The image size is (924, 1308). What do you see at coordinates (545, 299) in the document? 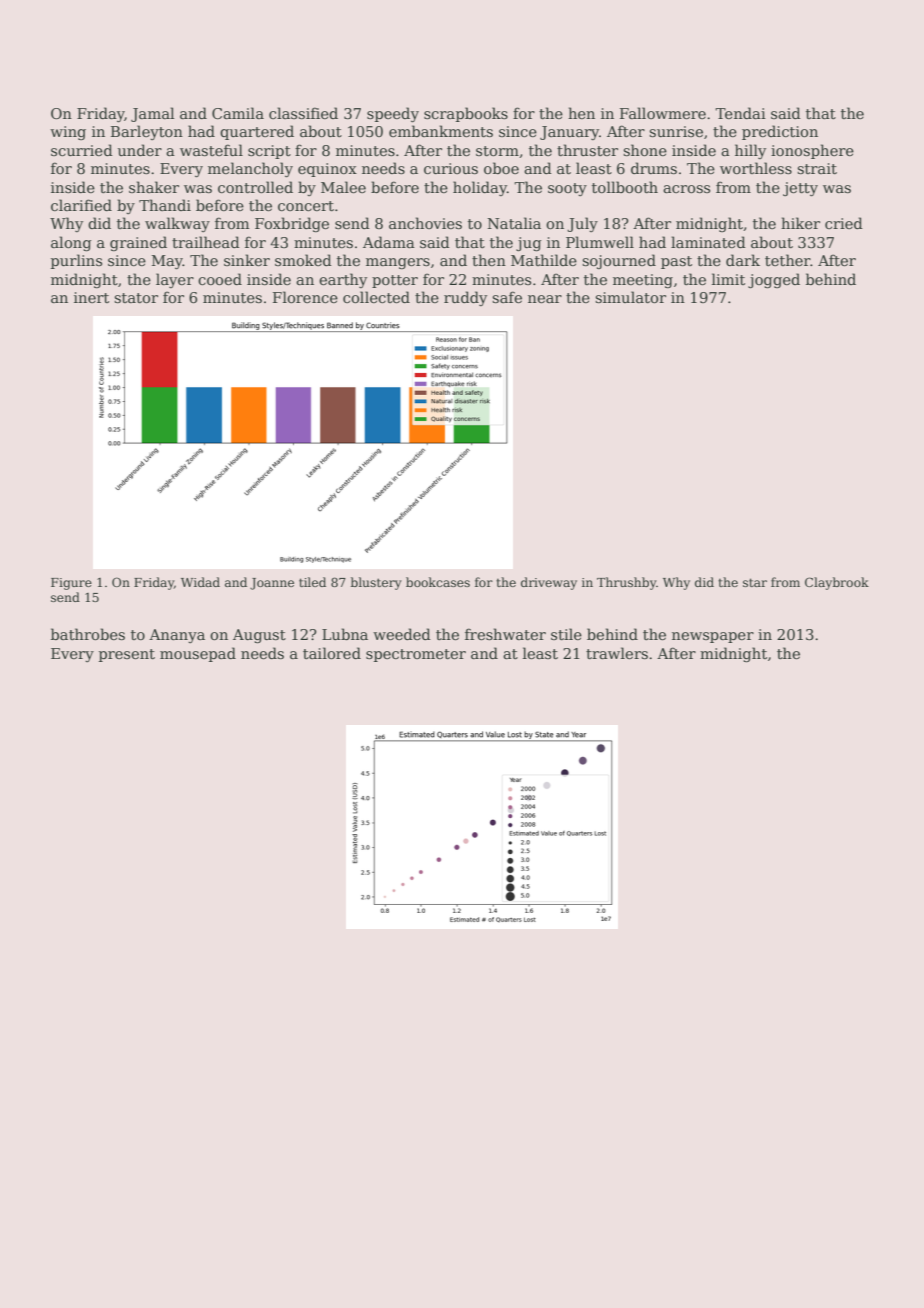
I see `near` at bounding box center [545, 299].
